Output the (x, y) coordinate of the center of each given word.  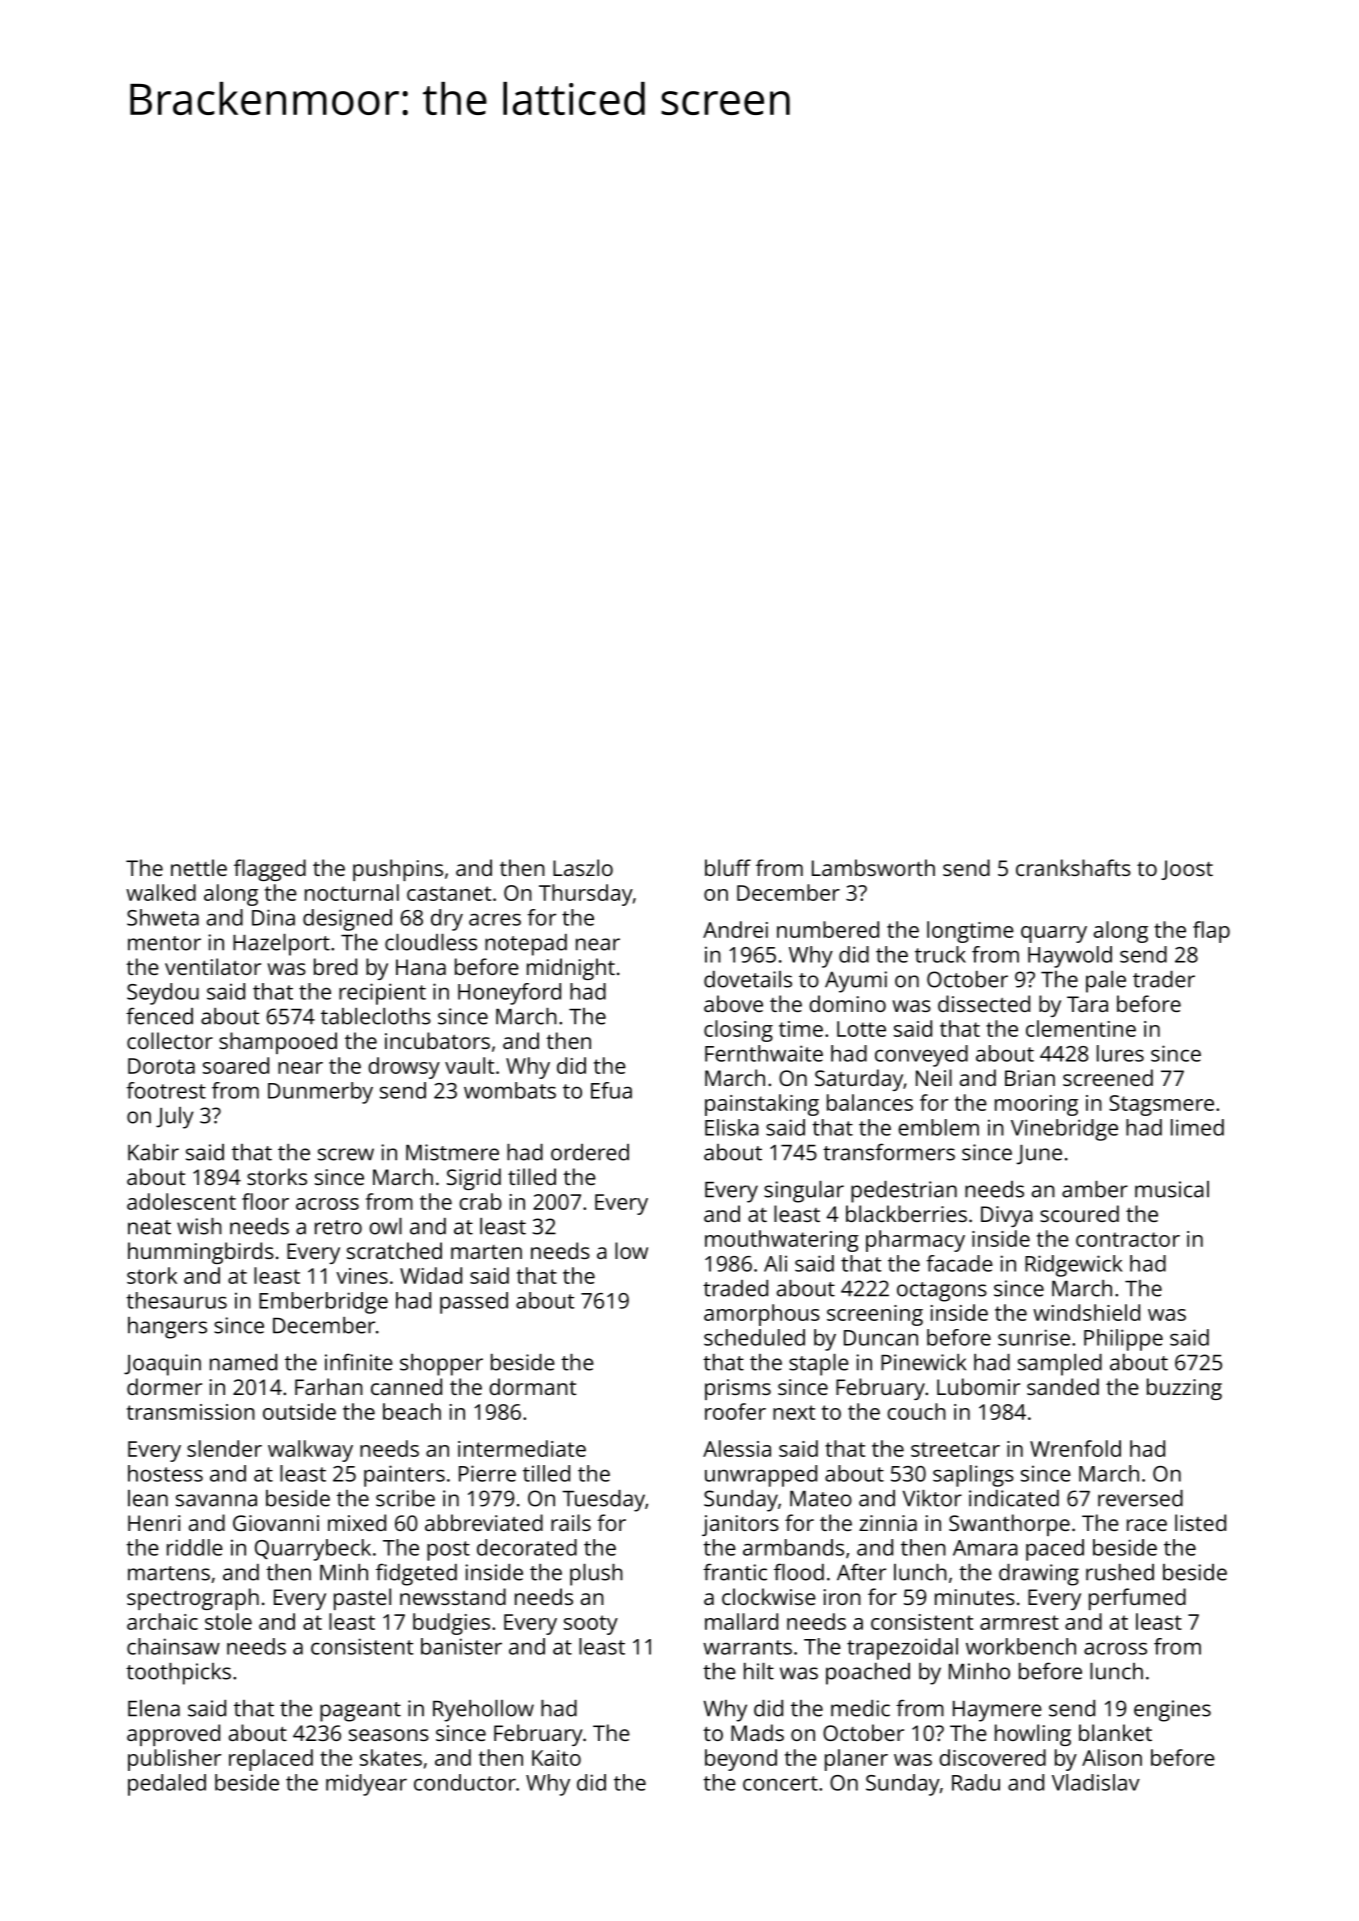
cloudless (431, 942)
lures (1120, 1053)
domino (847, 1003)
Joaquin (162, 1365)
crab (480, 1201)
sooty (591, 1625)
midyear (366, 1785)
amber (1095, 1189)
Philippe (1123, 1340)
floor (265, 1201)
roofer (735, 1411)
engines (1172, 1711)
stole (228, 1621)
